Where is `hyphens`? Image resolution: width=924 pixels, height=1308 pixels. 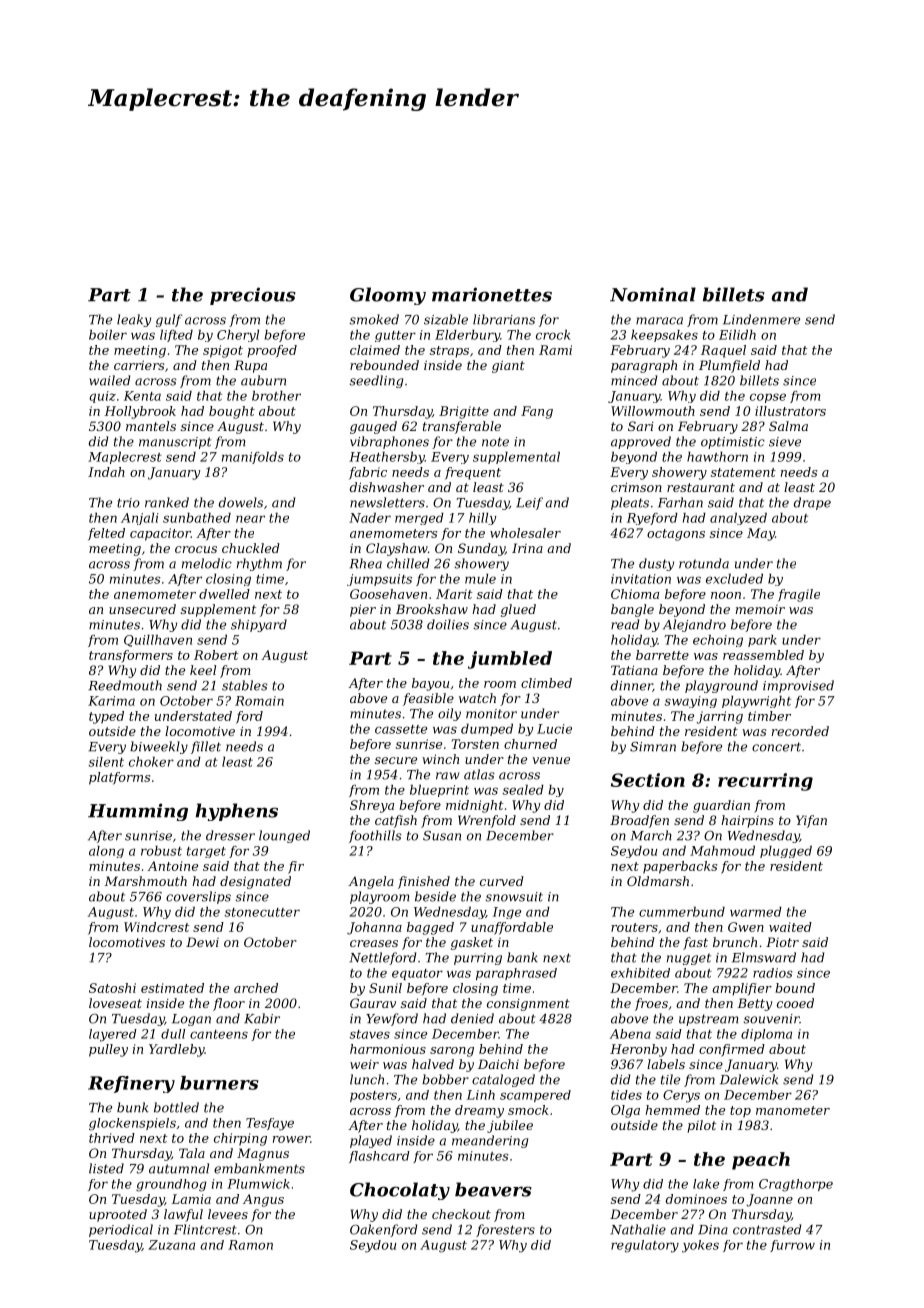
hyphens is located at coordinates (237, 812).
